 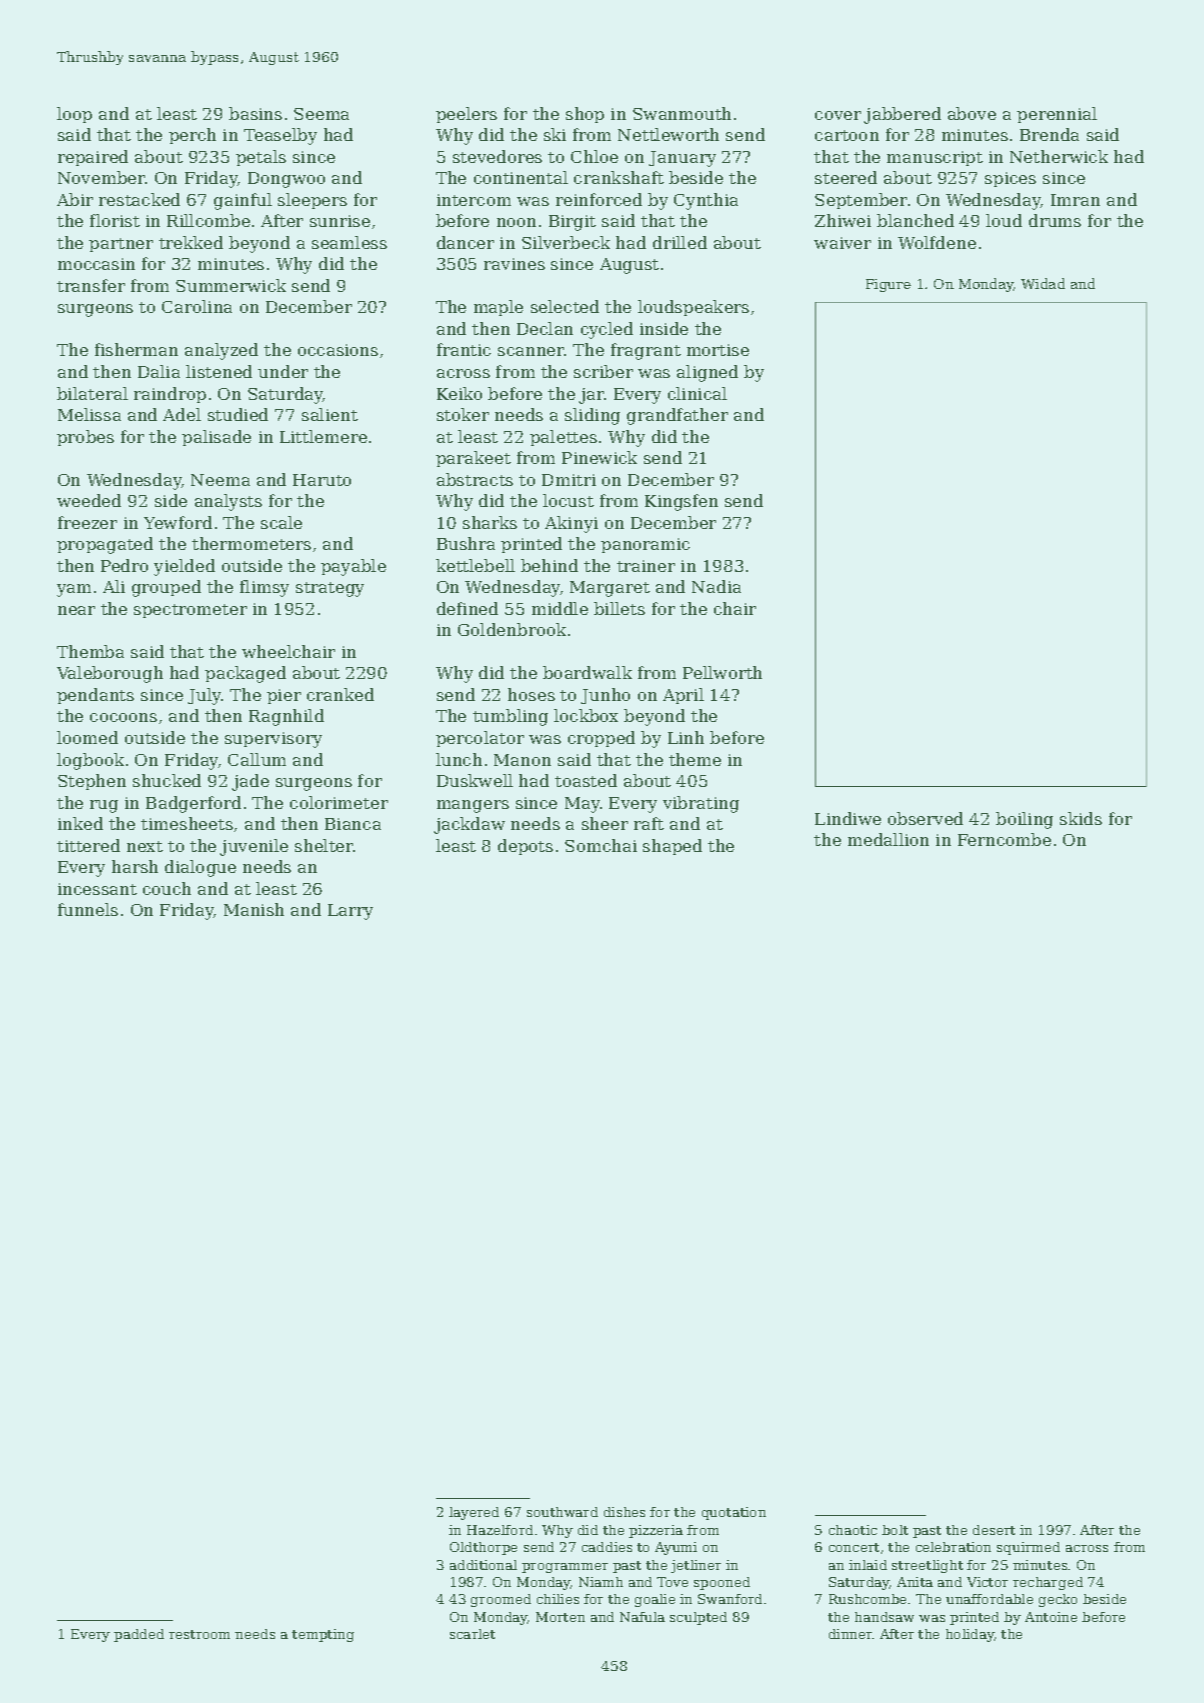 I want to click on Widad, so click(x=1043, y=283).
